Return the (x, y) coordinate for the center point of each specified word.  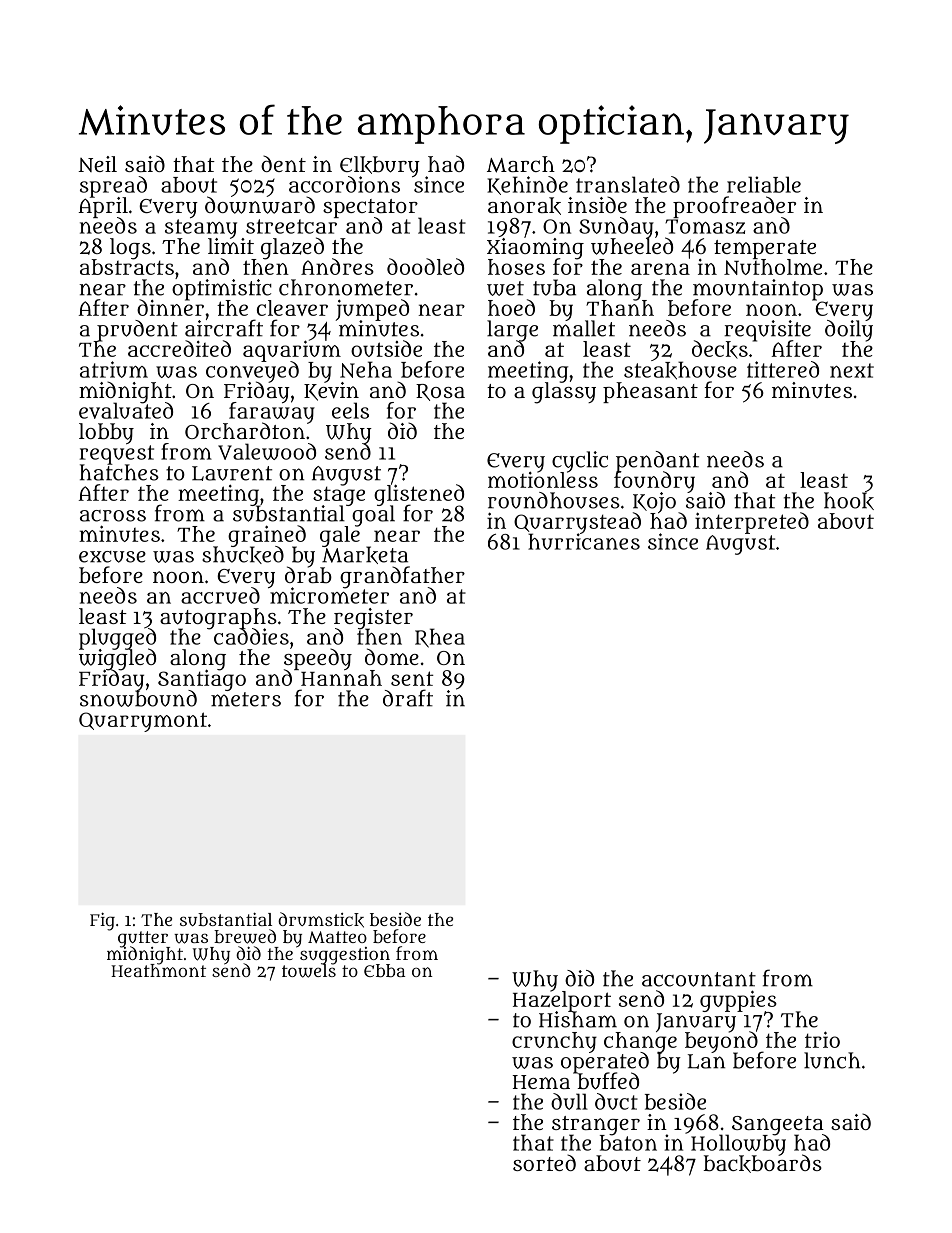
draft (408, 698)
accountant (699, 979)
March (521, 164)
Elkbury (380, 166)
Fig (102, 921)
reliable (764, 184)
